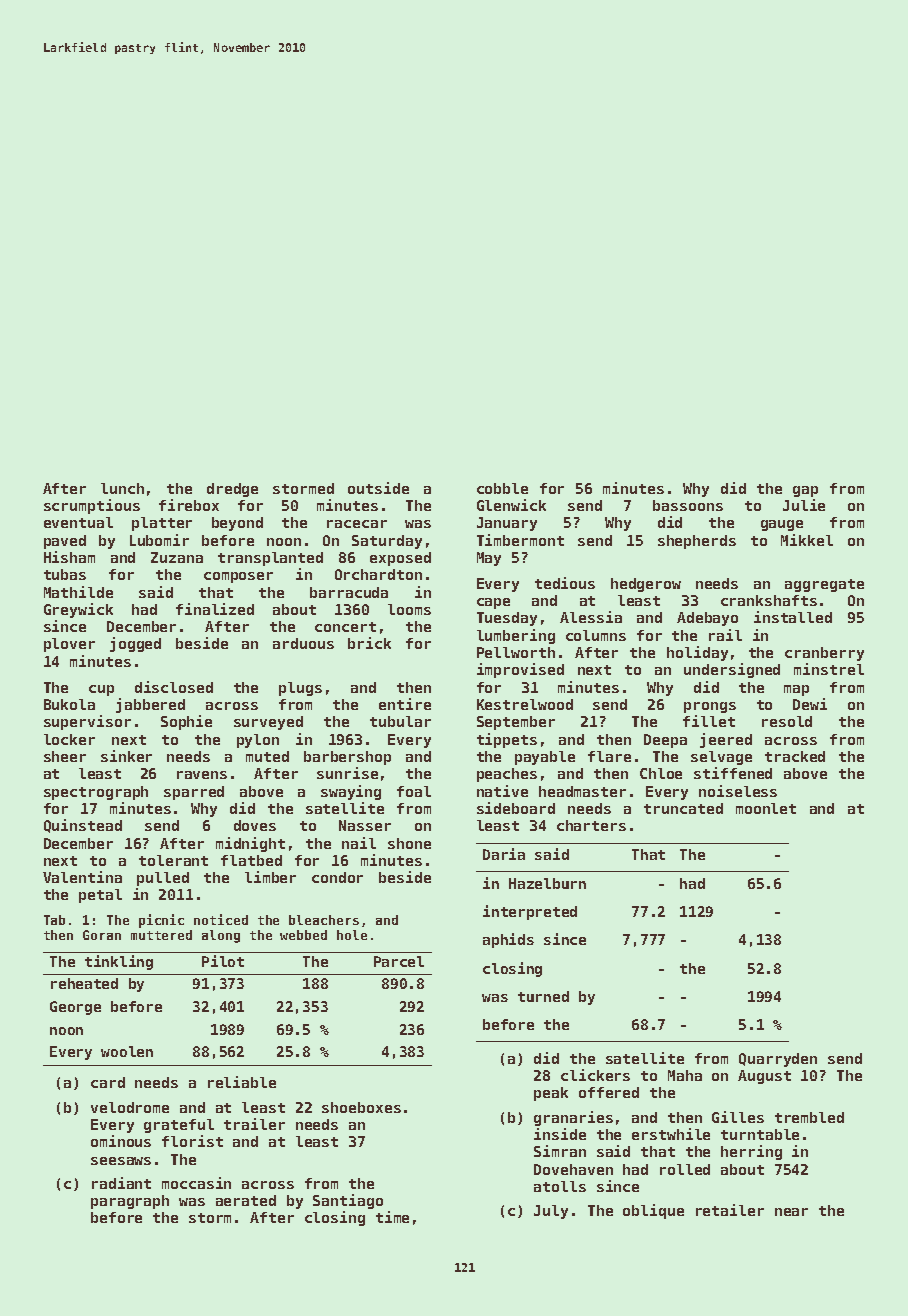 The width and height of the screenshot is (908, 1316). Describe the element at coordinates (223, 961) in the screenshot. I see `Pilot` at that location.
